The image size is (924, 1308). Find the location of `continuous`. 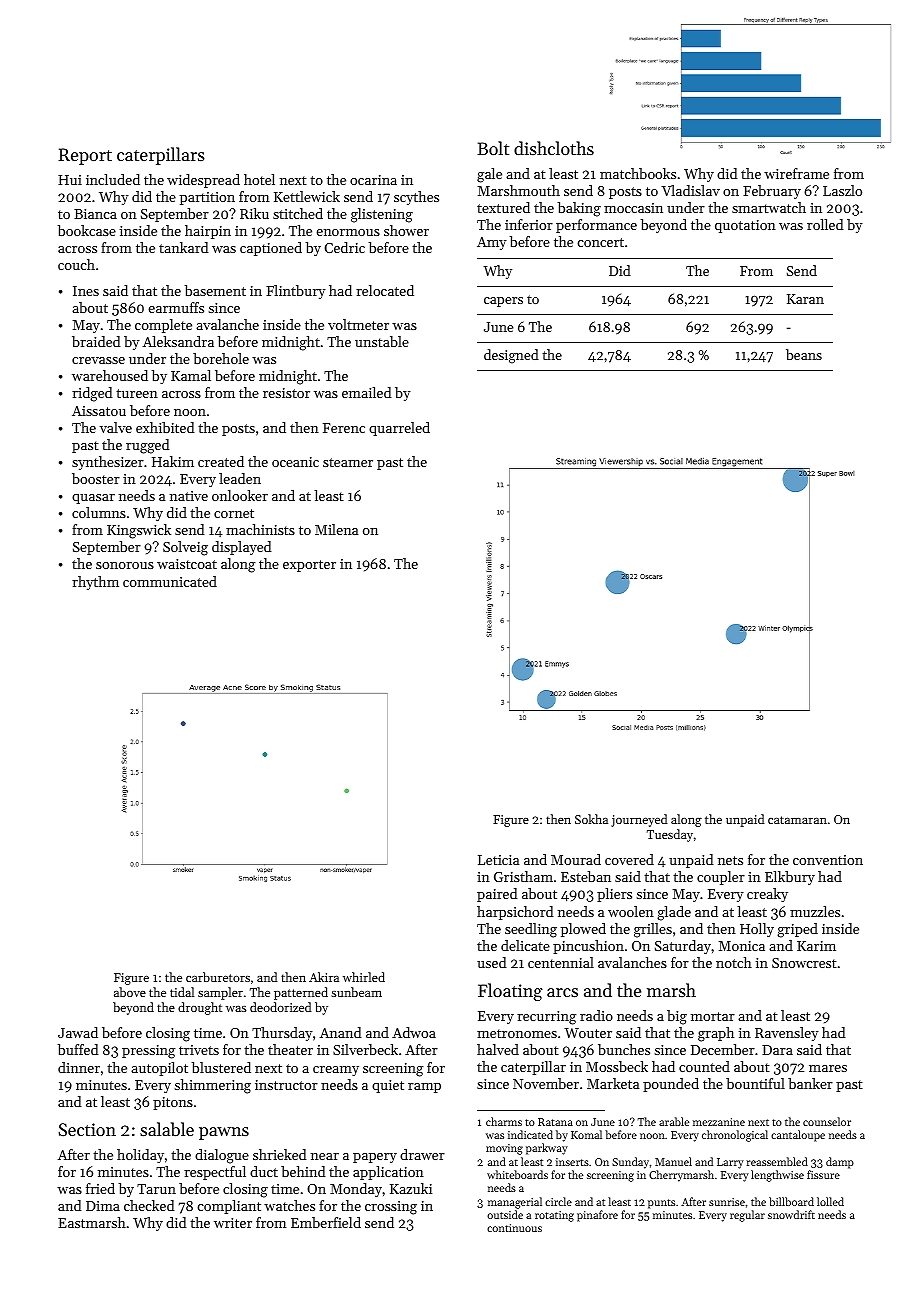

continuous is located at coordinates (514, 1228).
